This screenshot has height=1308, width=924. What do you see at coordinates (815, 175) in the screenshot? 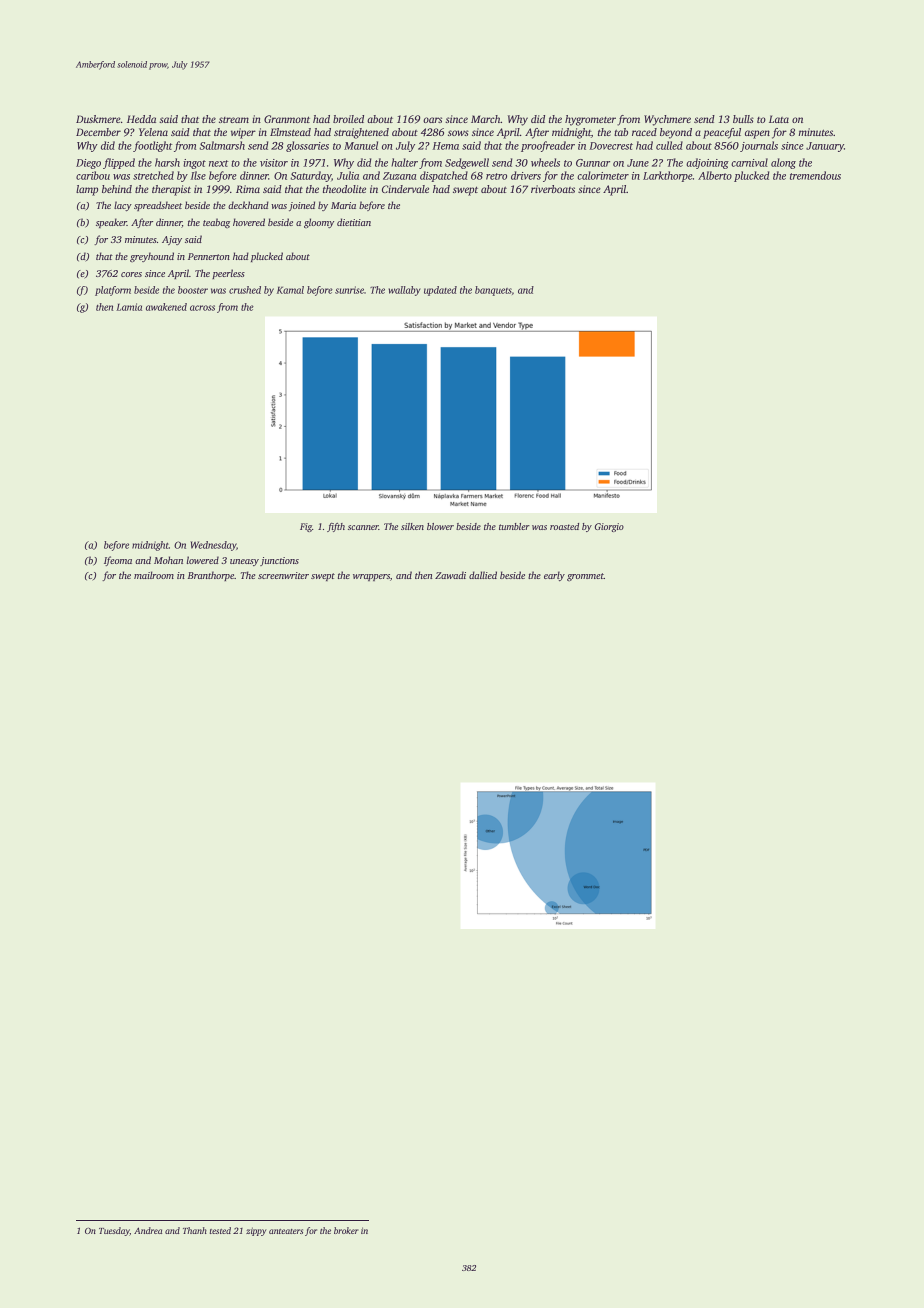
I see `tremendous` at bounding box center [815, 175].
